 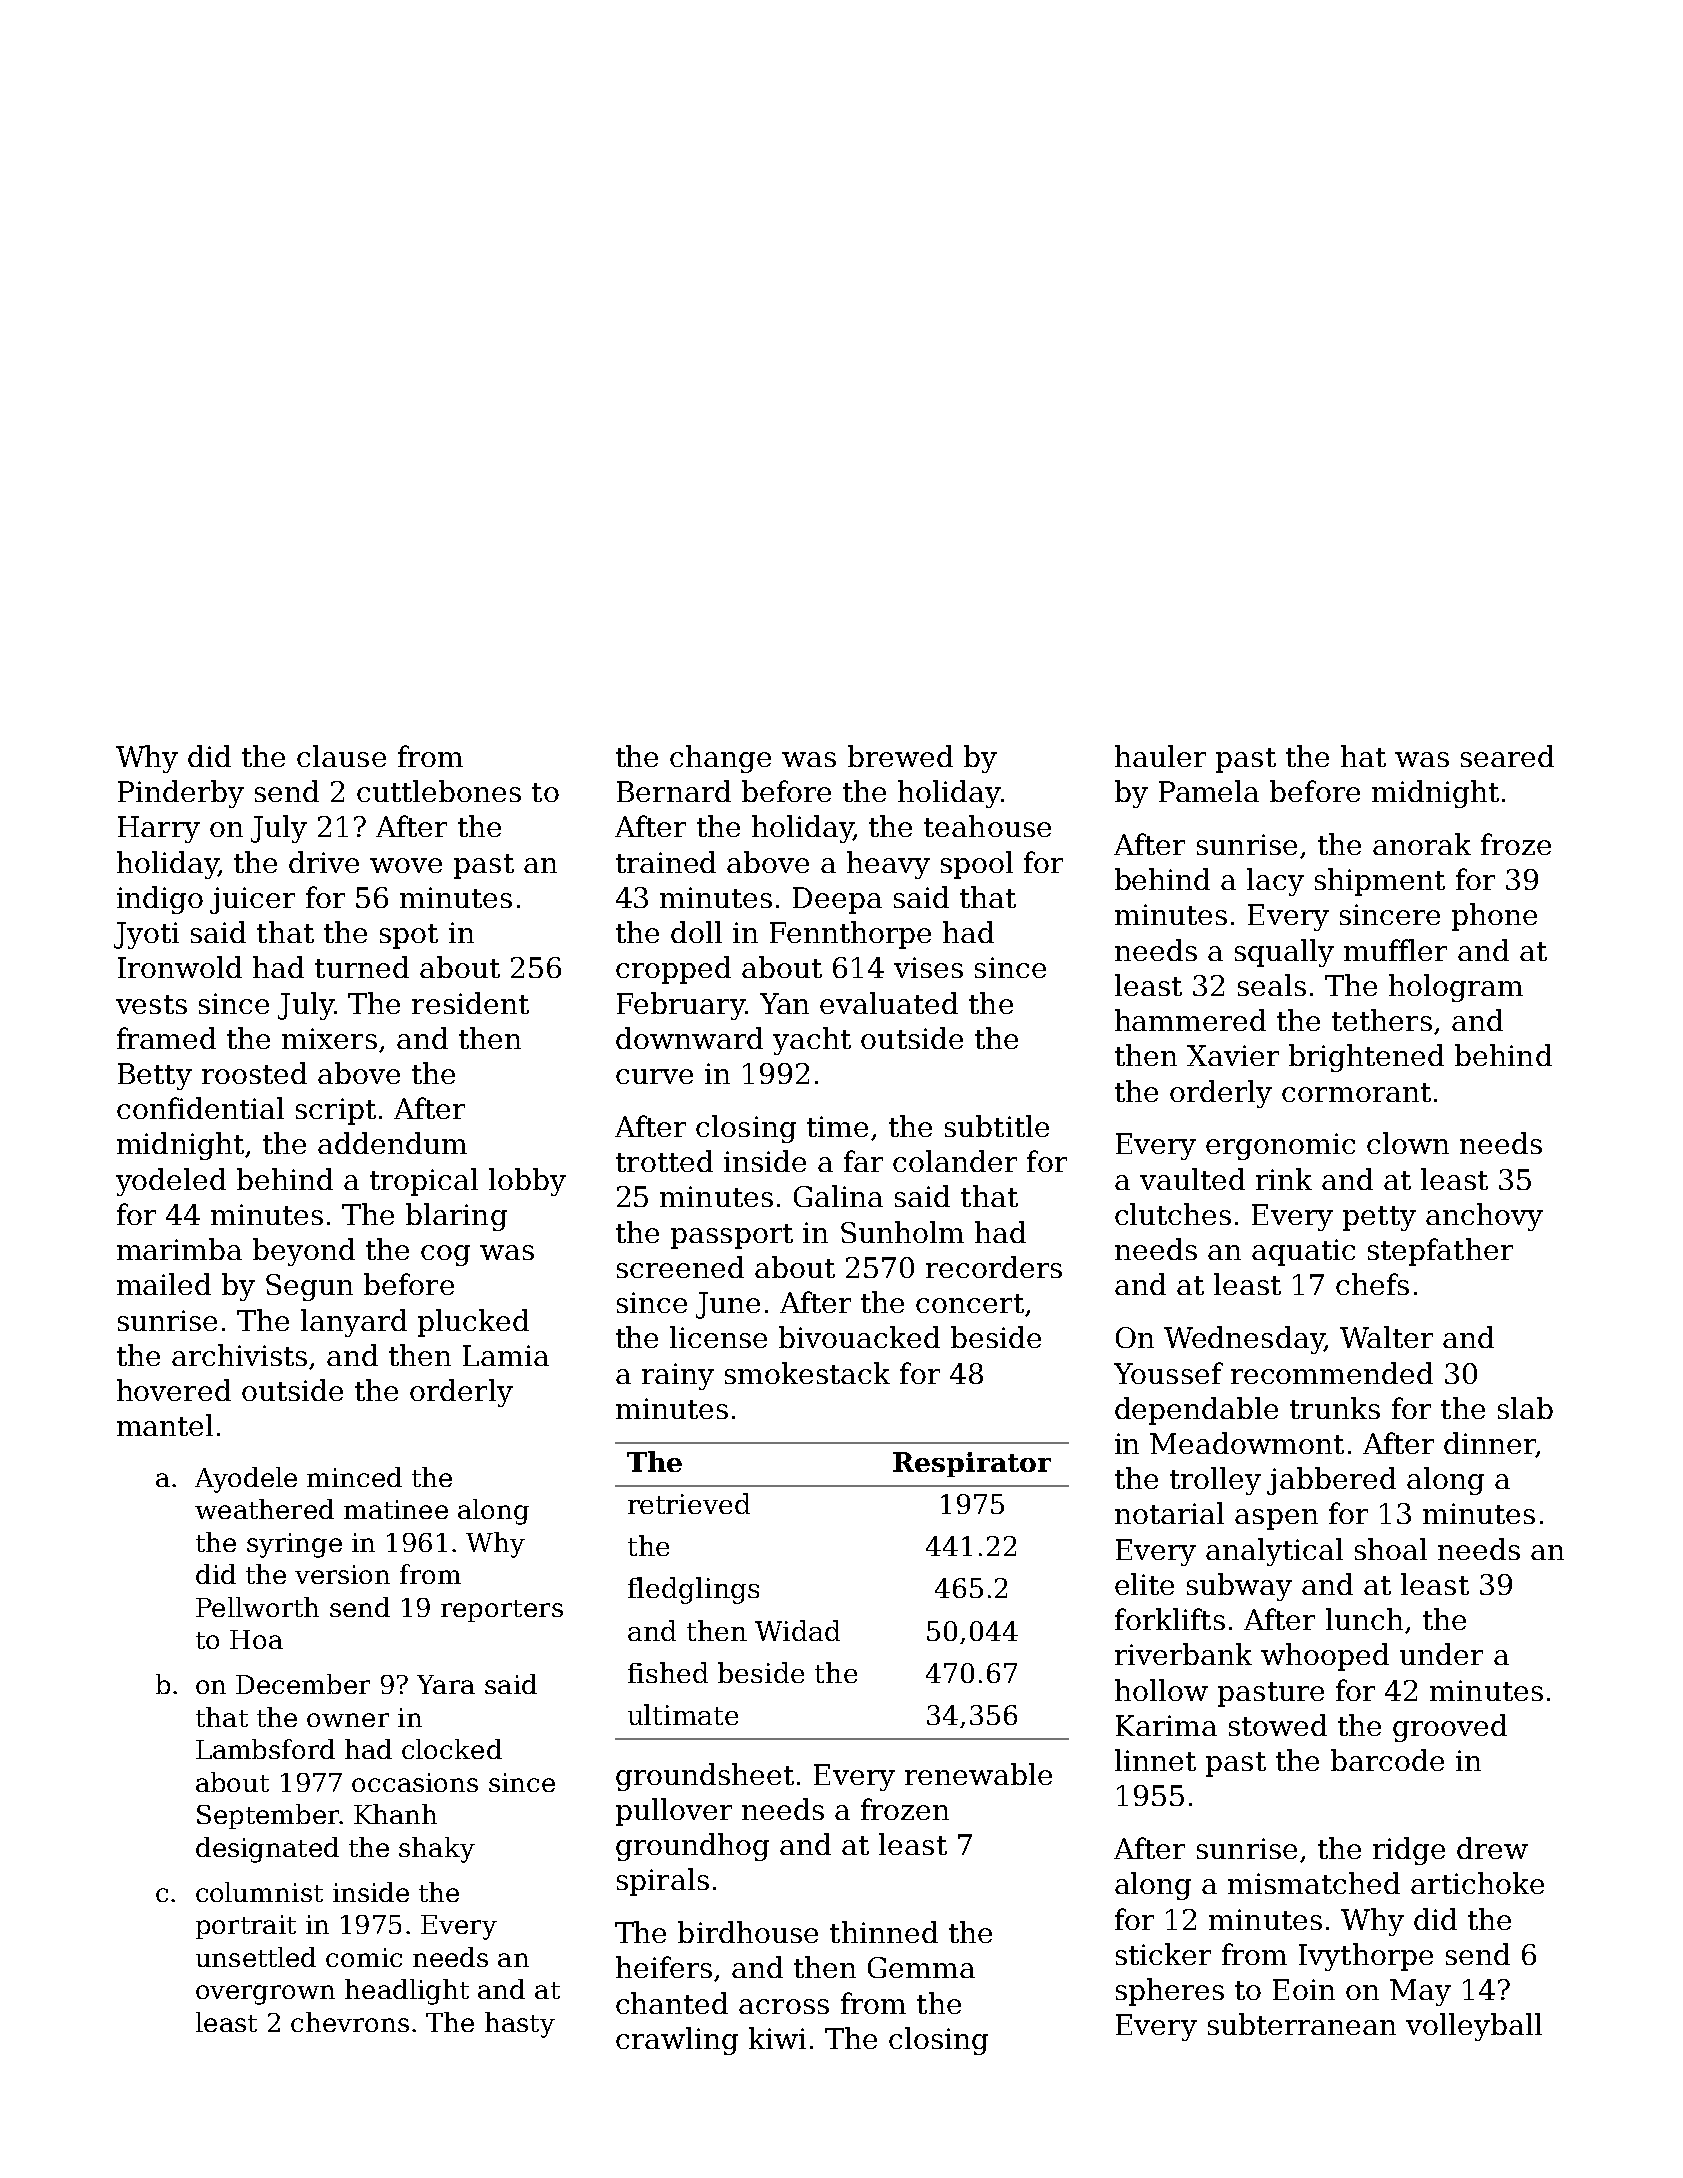 I want to click on volleyball, so click(x=1474, y=2027).
